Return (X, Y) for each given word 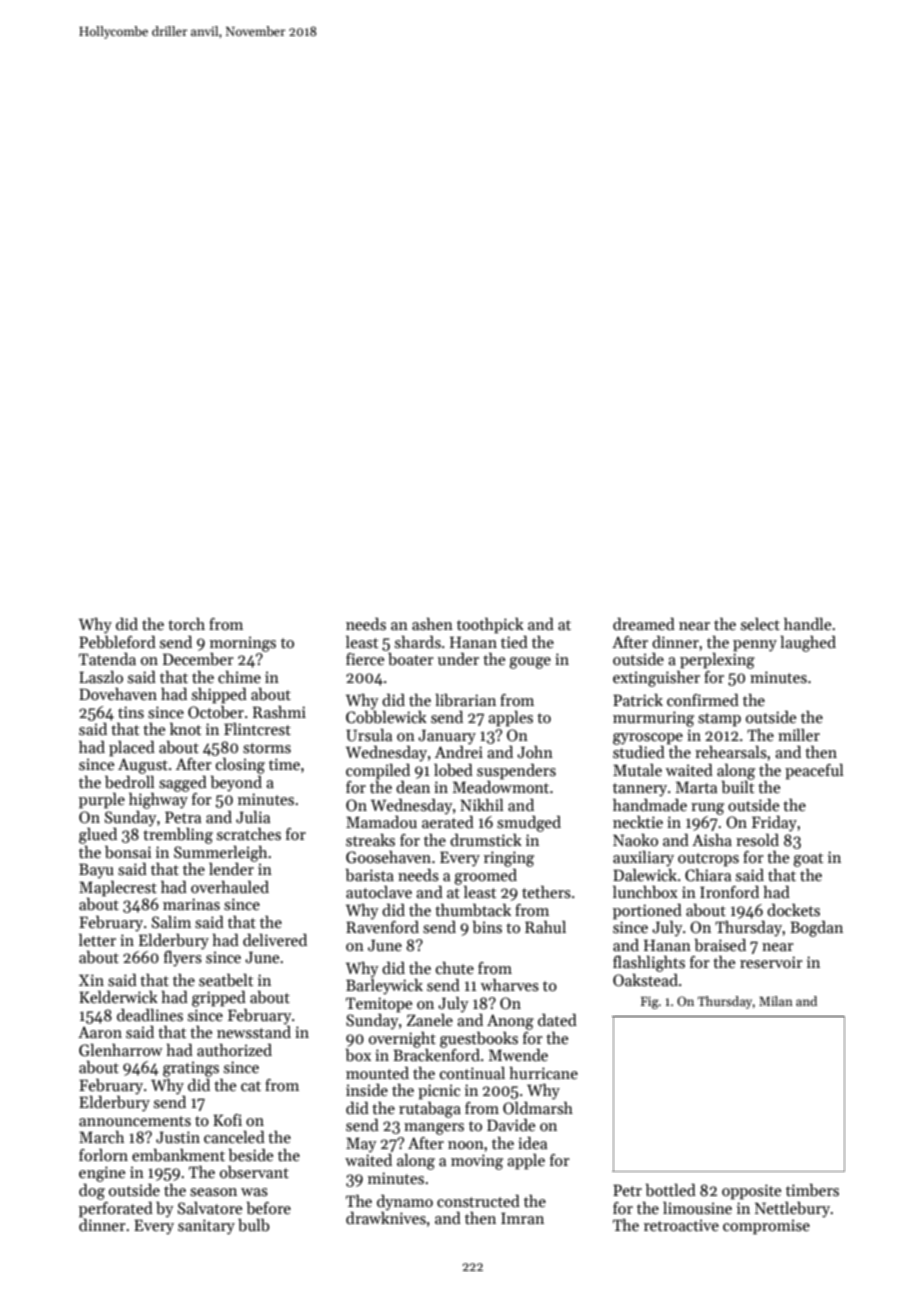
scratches (249, 834)
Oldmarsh (538, 1108)
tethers (546, 892)
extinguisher (656, 679)
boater (411, 659)
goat (808, 860)
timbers (812, 1190)
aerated (448, 822)
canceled (234, 1137)
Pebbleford (117, 642)
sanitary (206, 1227)
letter (97, 940)
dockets (793, 910)
